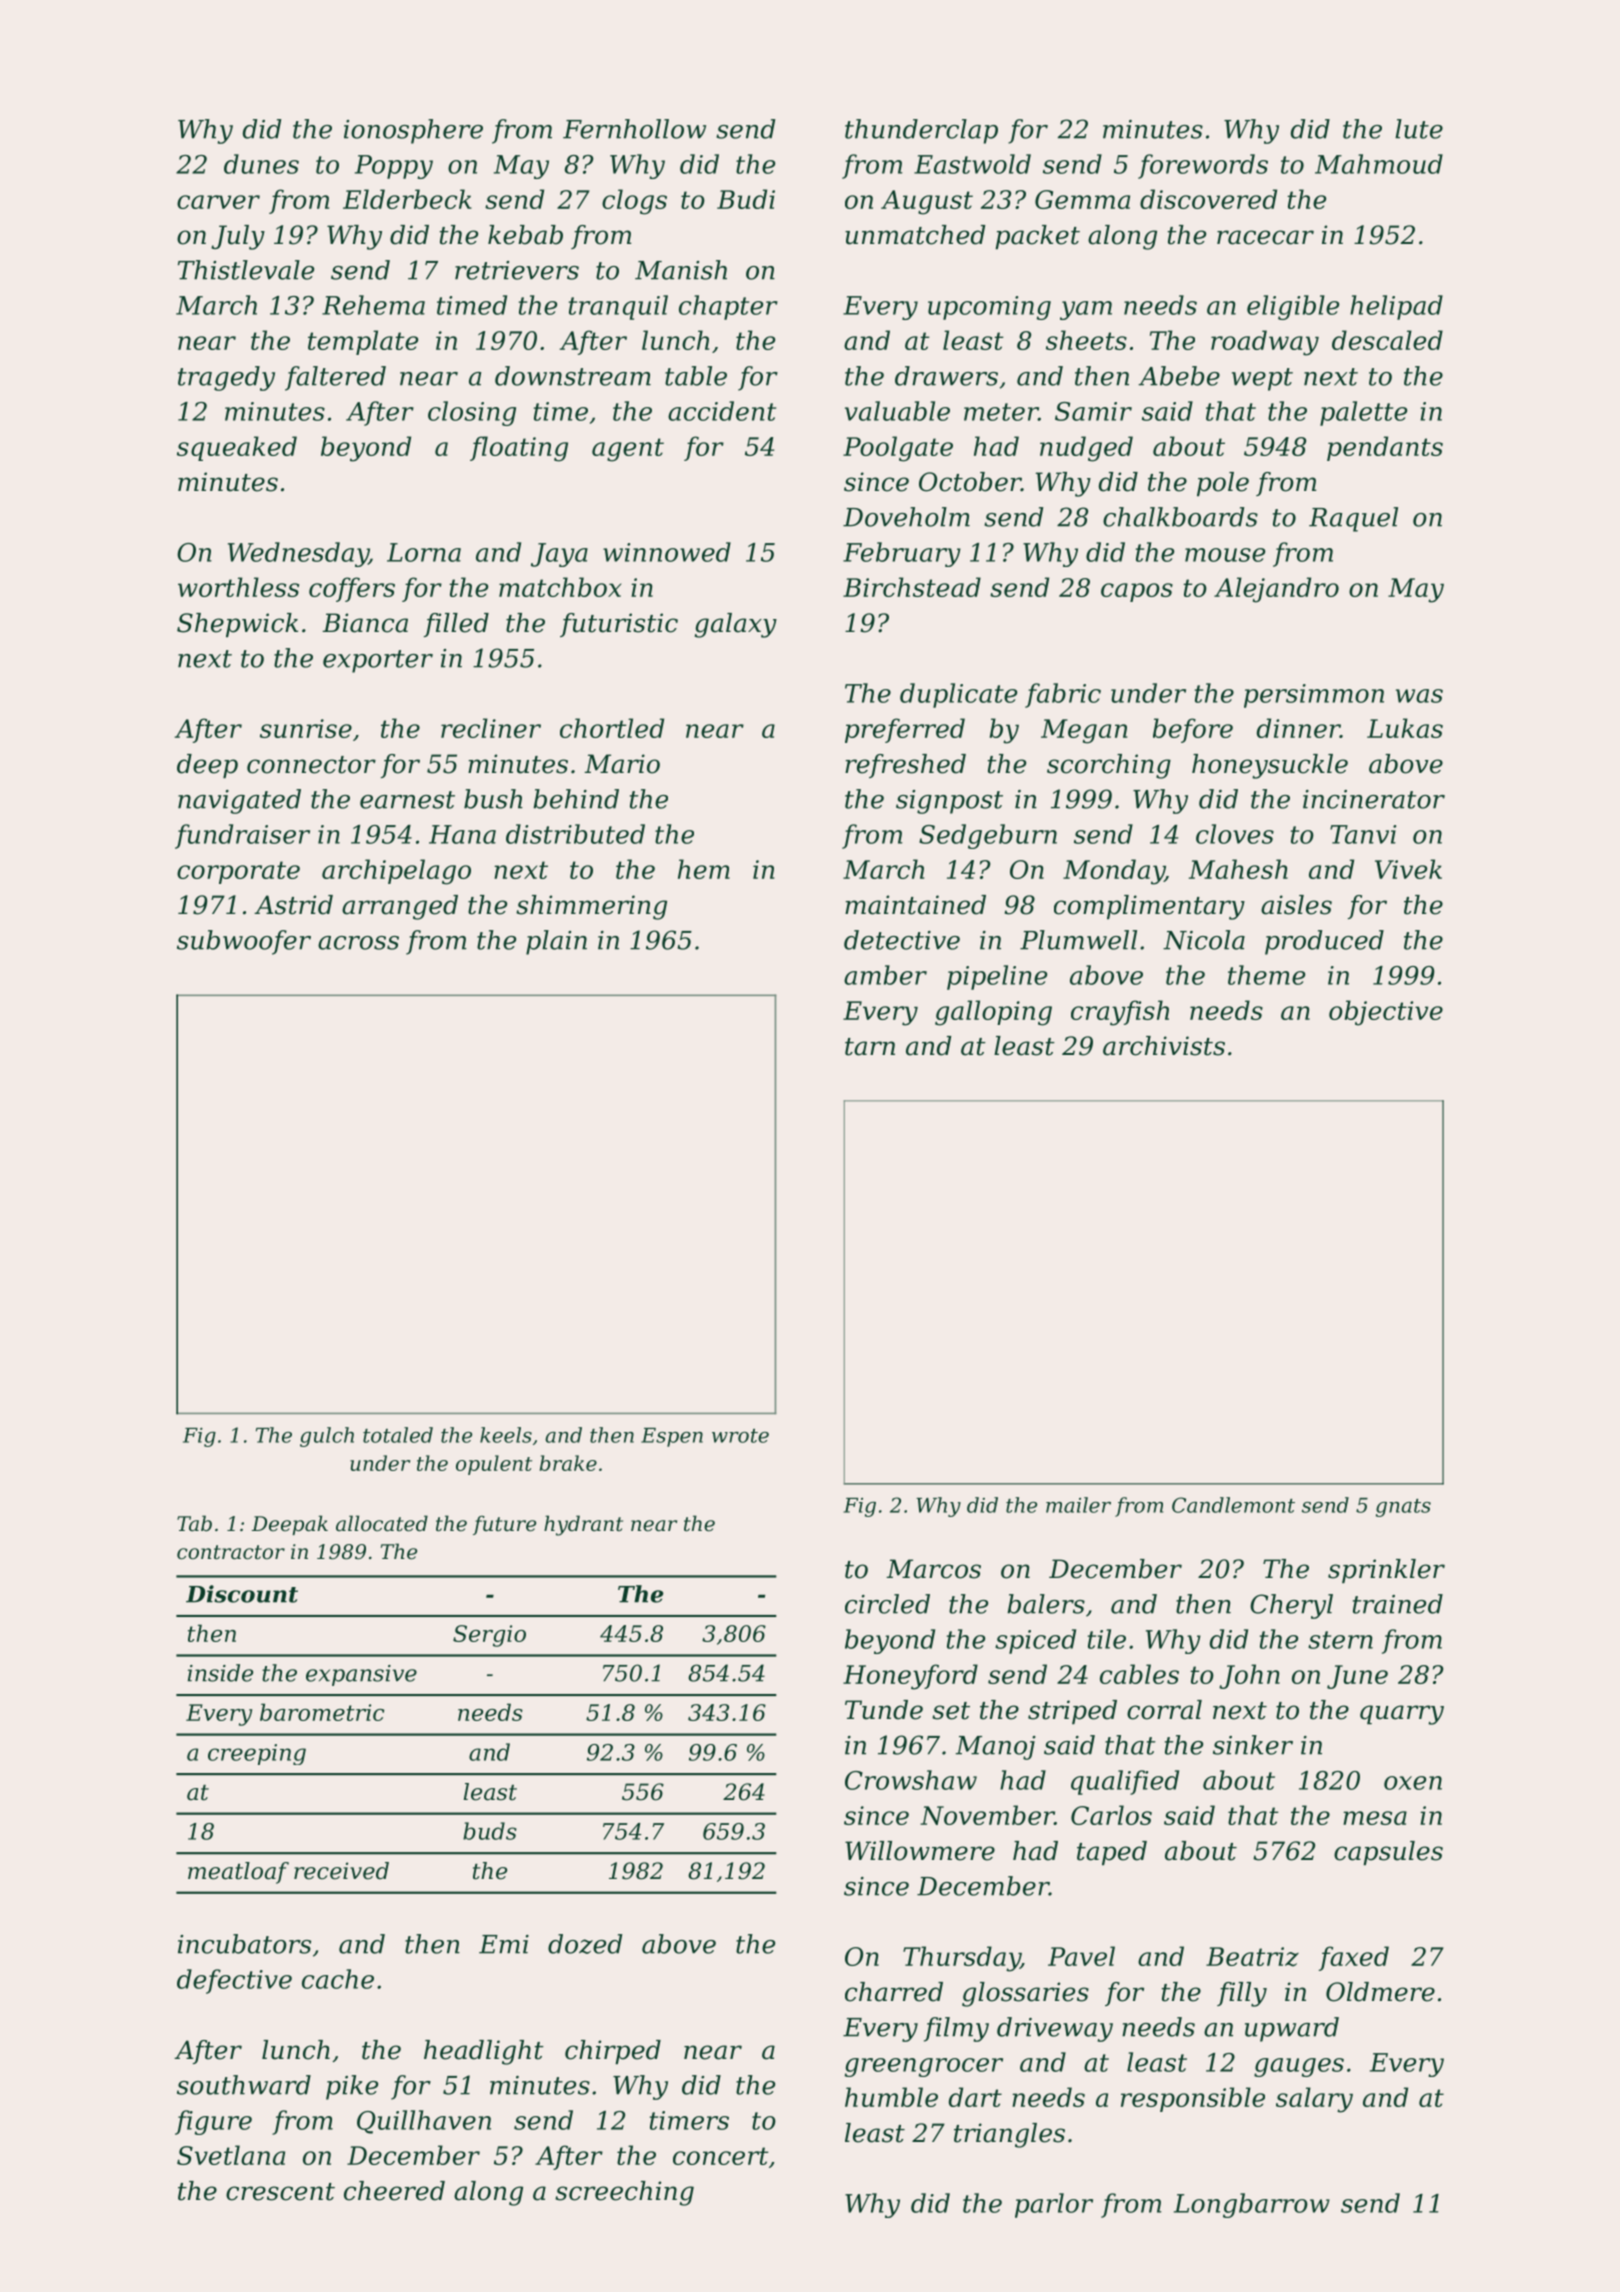 The width and height of the screenshot is (1620, 2292). What do you see at coordinates (244, 942) in the screenshot?
I see `subwoofer` at bounding box center [244, 942].
